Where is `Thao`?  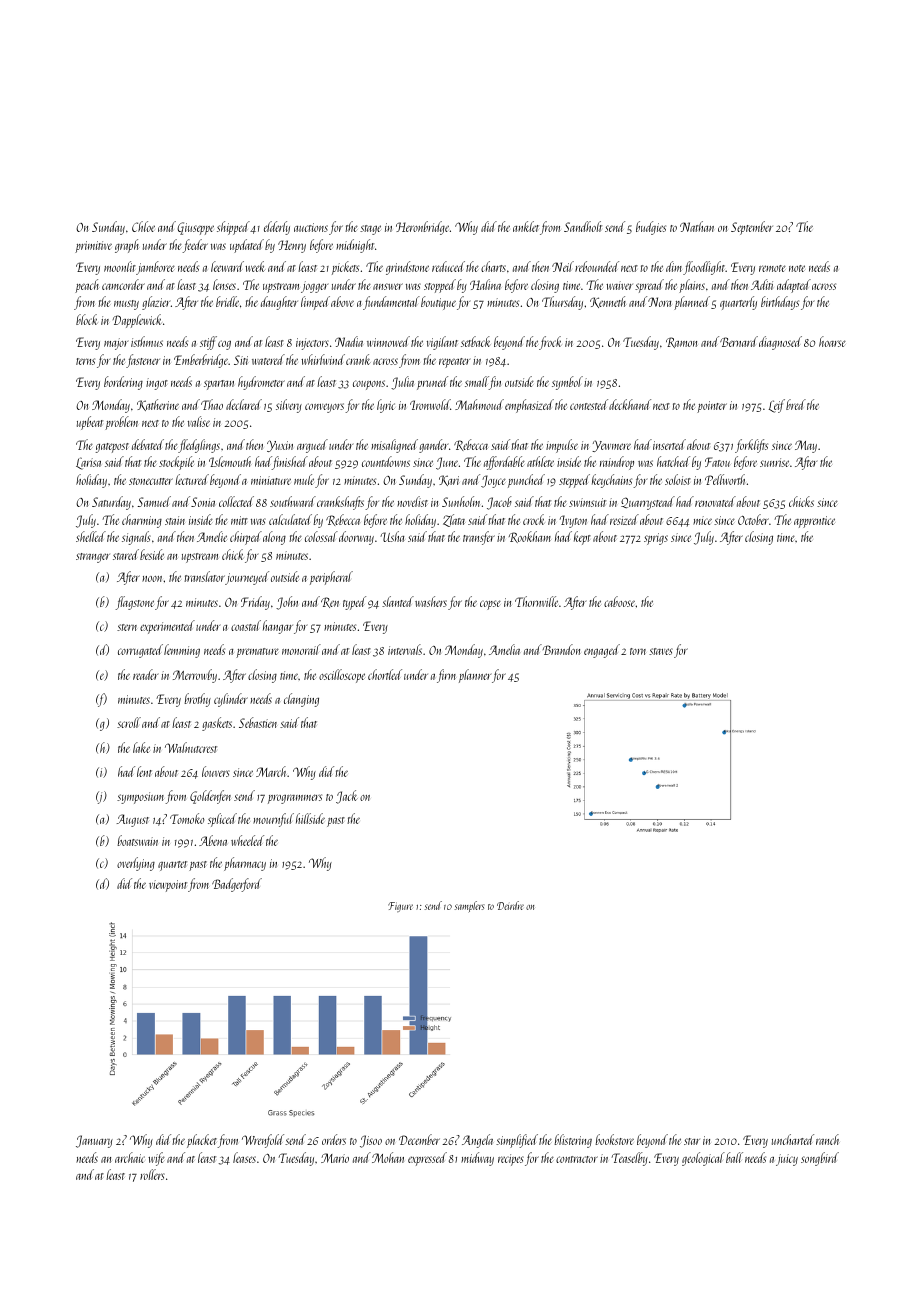
Thao is located at coordinates (212, 404).
